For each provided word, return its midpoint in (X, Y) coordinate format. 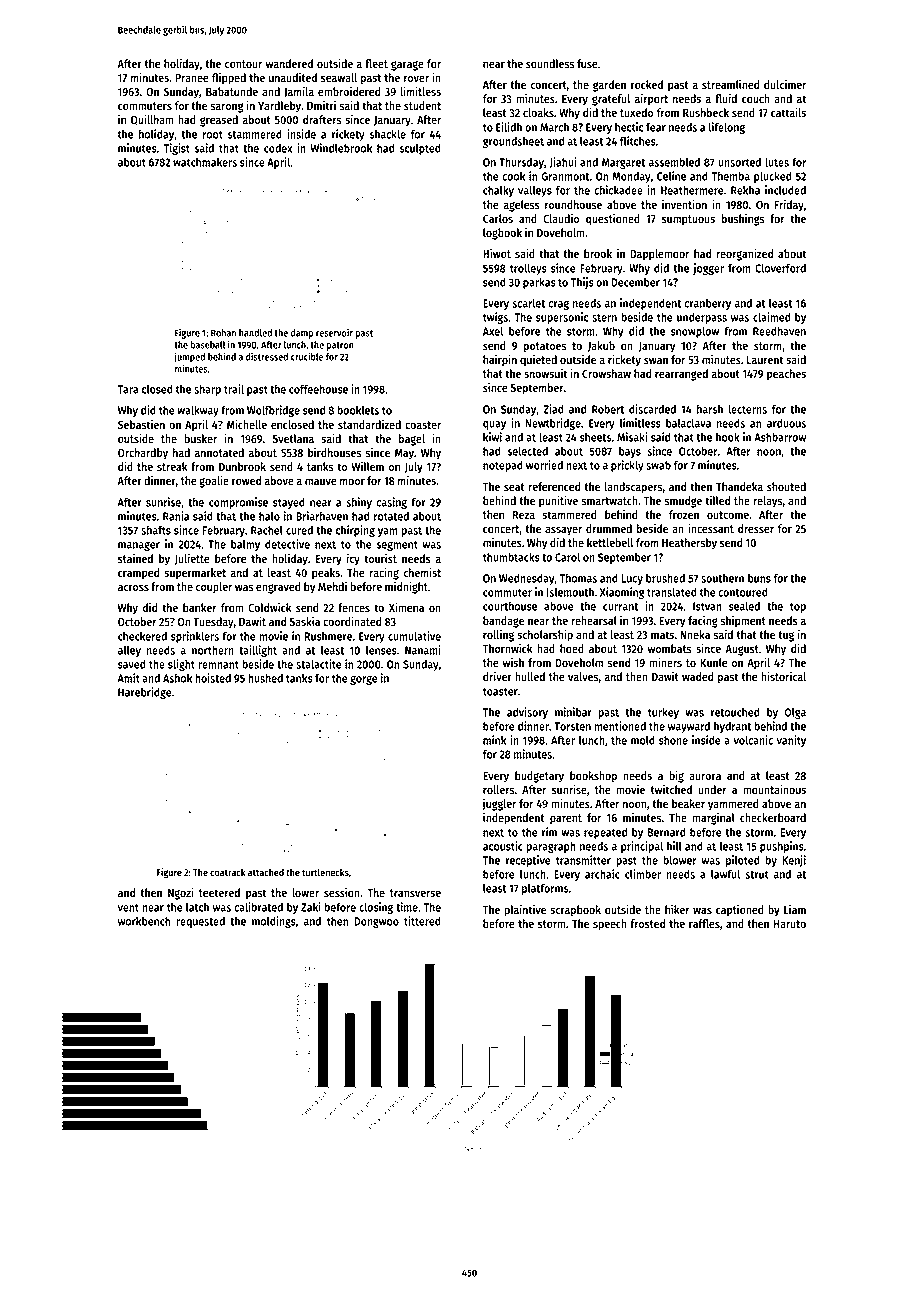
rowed (246, 480)
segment (397, 546)
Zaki (311, 907)
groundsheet (513, 142)
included (785, 190)
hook (727, 437)
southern (722, 578)
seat (514, 487)
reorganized (744, 255)
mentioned (620, 726)
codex (278, 148)
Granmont (566, 176)
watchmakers (205, 162)
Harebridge (145, 693)
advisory (527, 713)
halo (269, 516)
